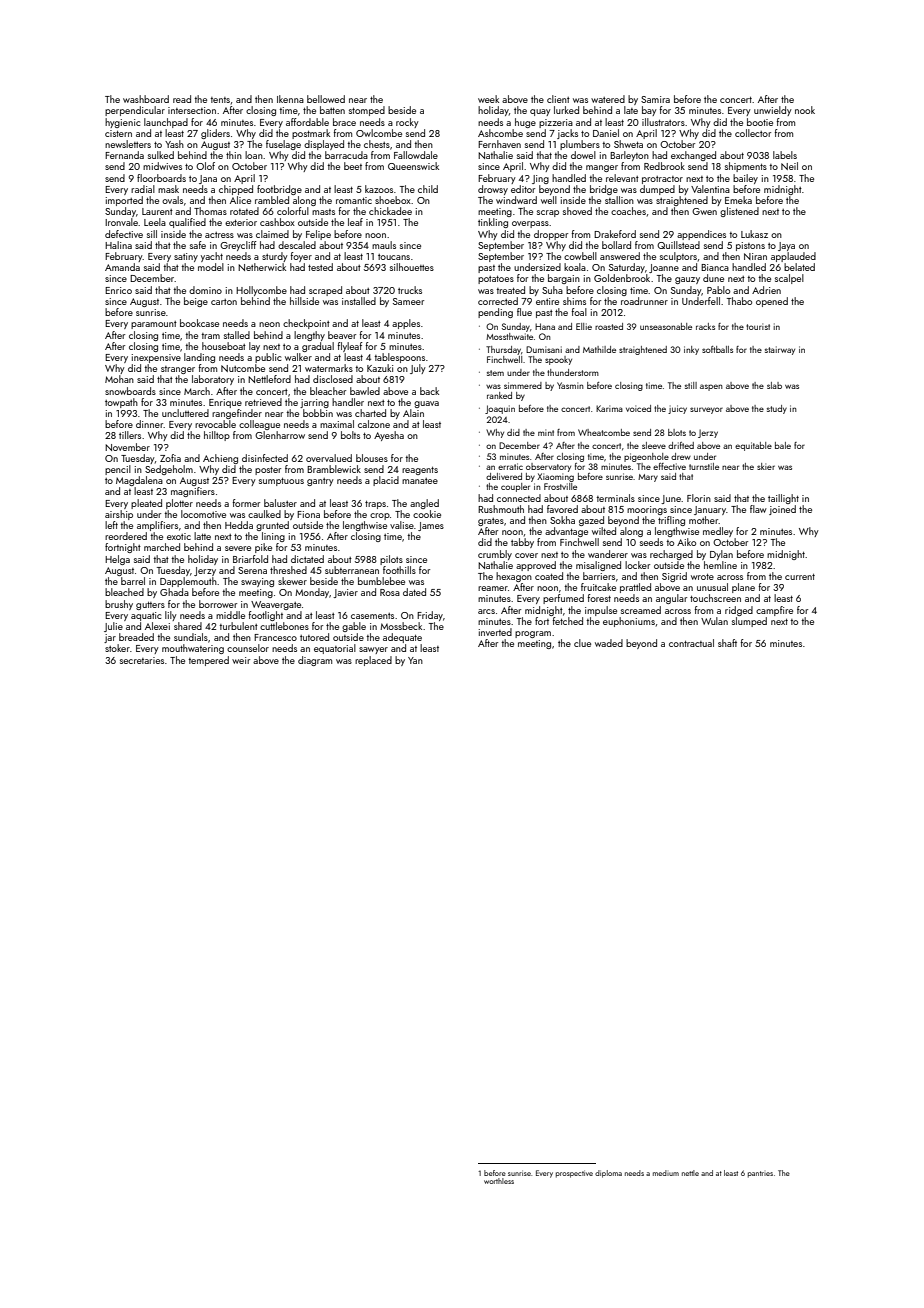 The height and width of the image is (1308, 924). I want to click on worthless, so click(499, 1181).
